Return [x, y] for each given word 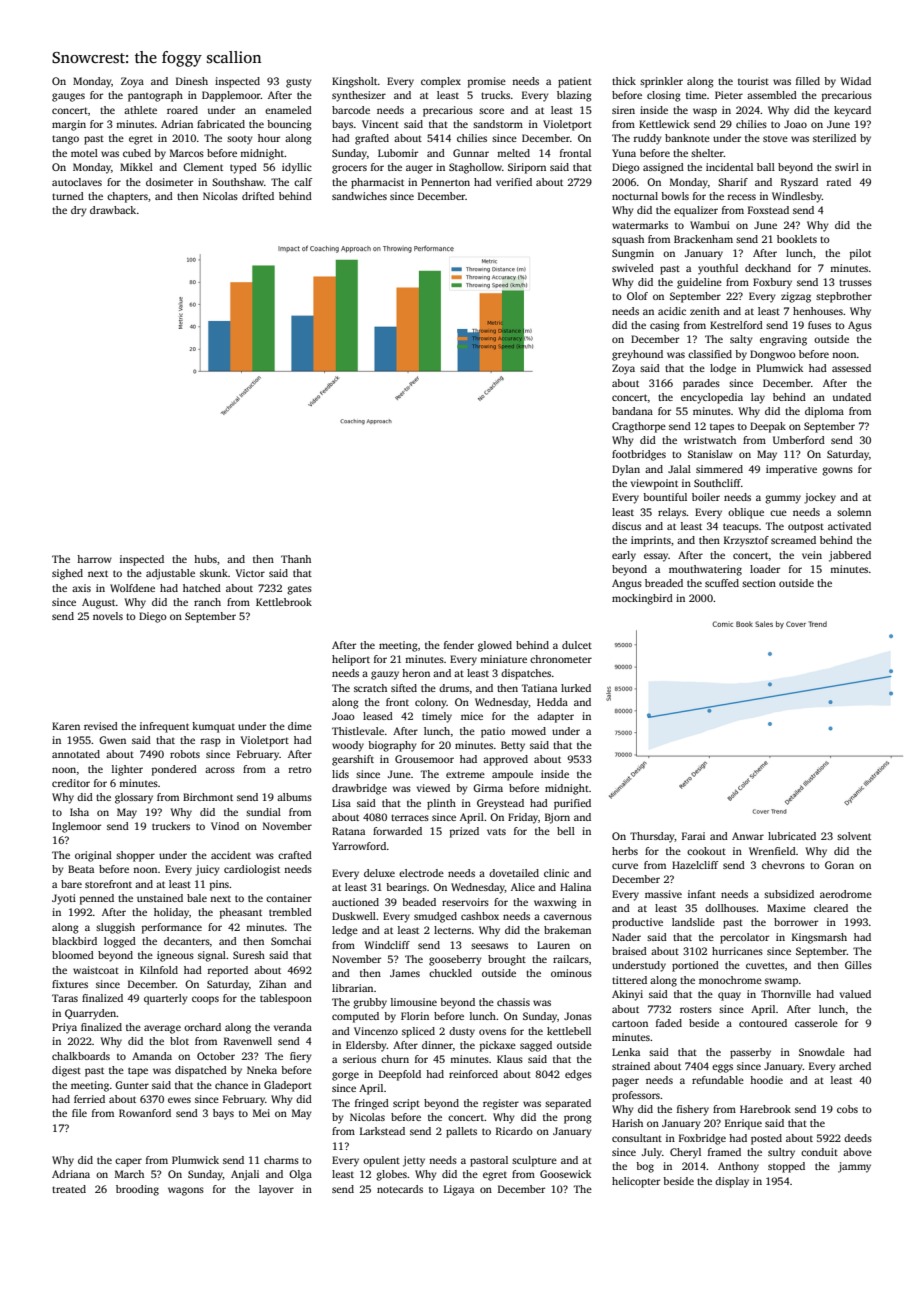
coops [205, 1000]
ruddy [648, 139]
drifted [258, 196]
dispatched [201, 1071]
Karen [66, 726]
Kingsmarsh [819, 938]
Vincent [380, 124]
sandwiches [359, 196]
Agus [860, 326]
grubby [370, 1003]
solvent [854, 836]
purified [572, 804]
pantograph [155, 96]
